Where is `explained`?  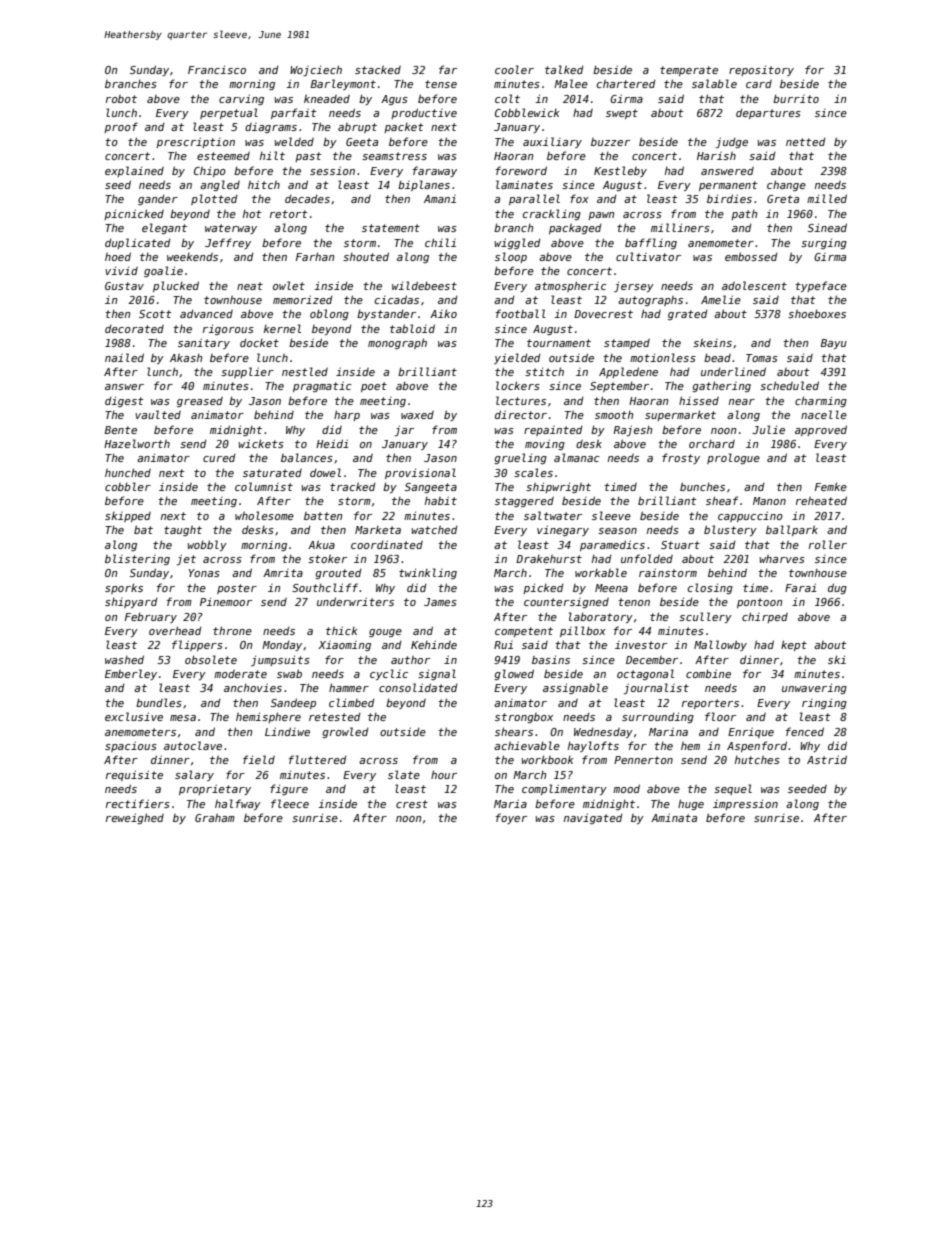 explained is located at coordinates (134, 171).
